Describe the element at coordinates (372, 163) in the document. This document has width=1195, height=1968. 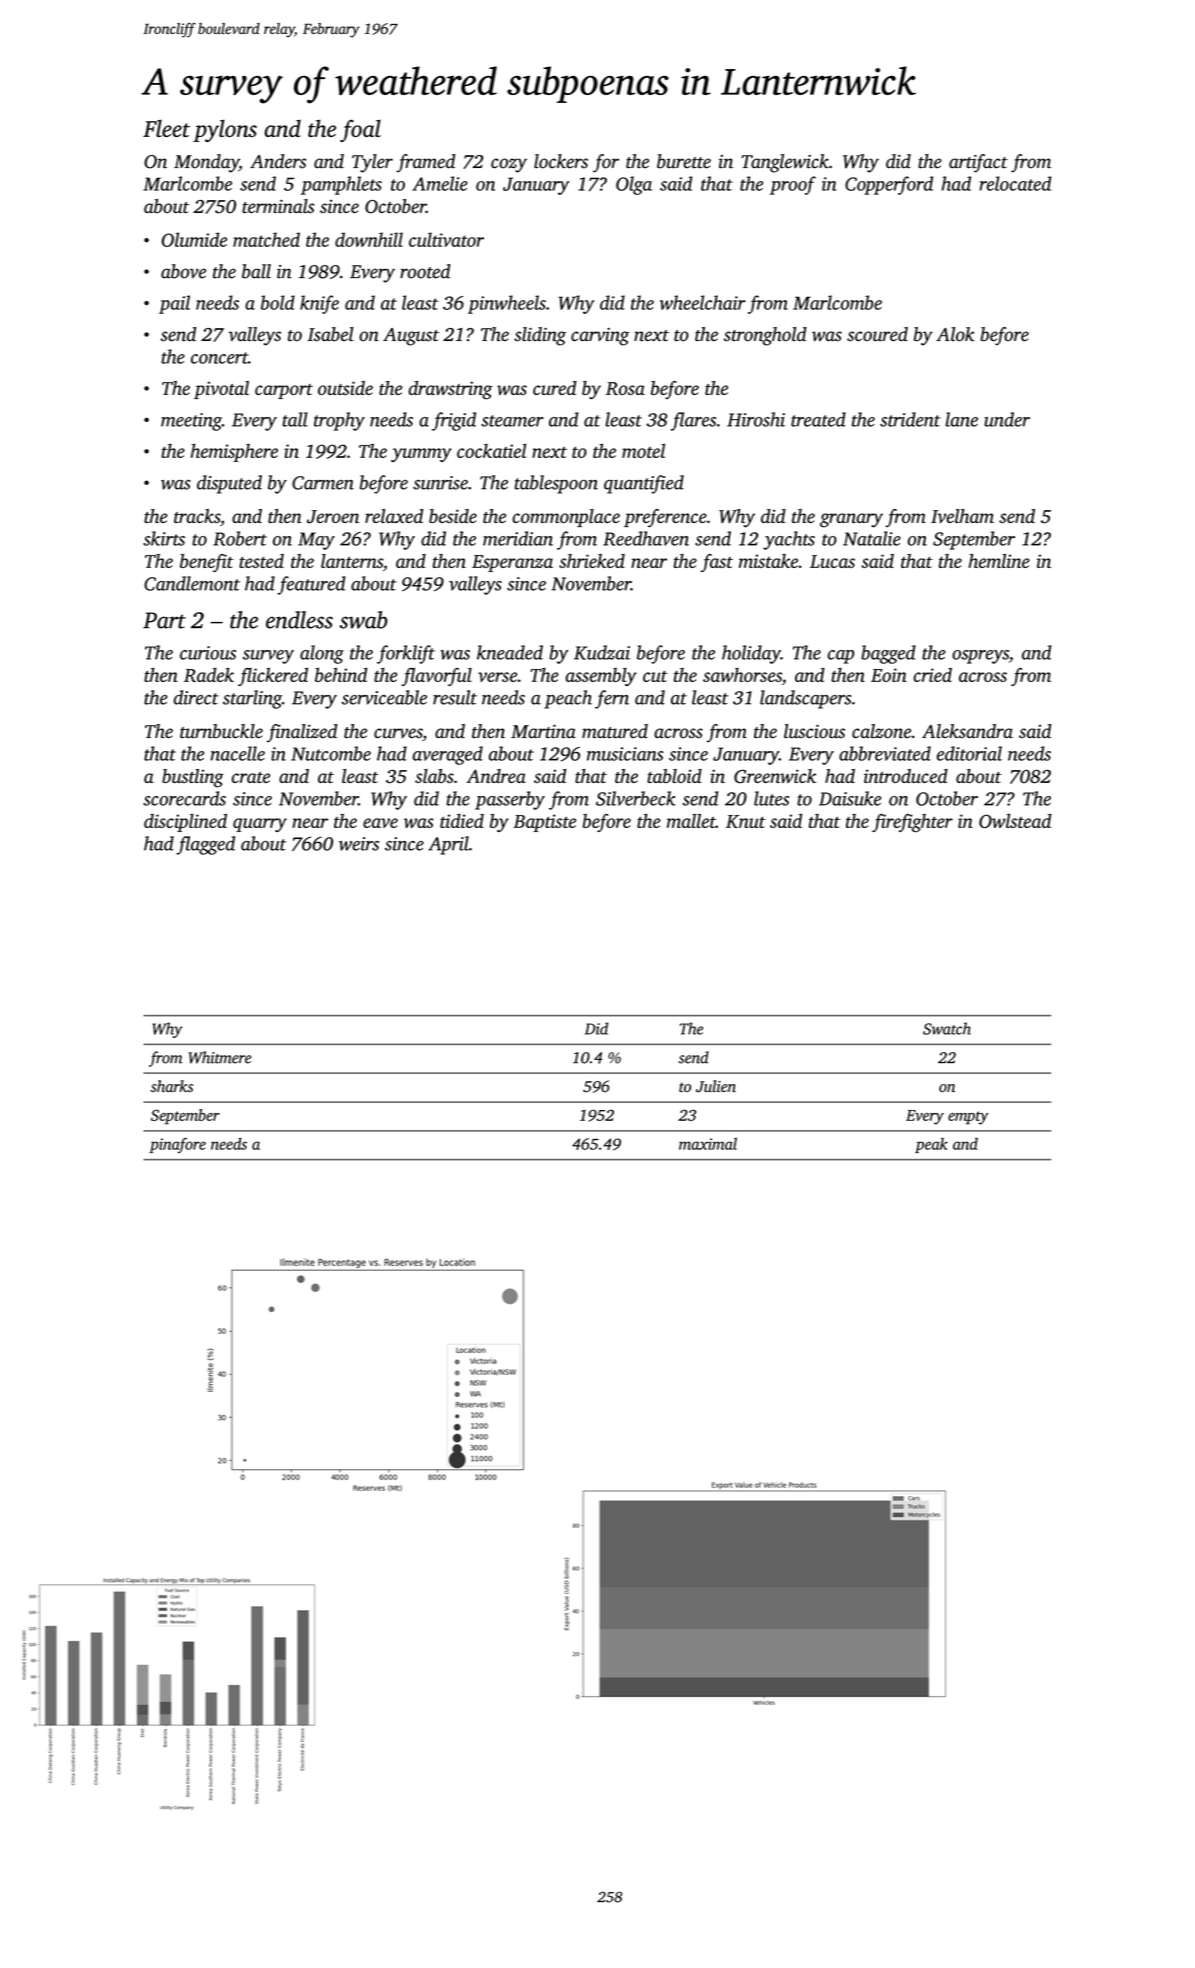
I see `Tyler` at that location.
